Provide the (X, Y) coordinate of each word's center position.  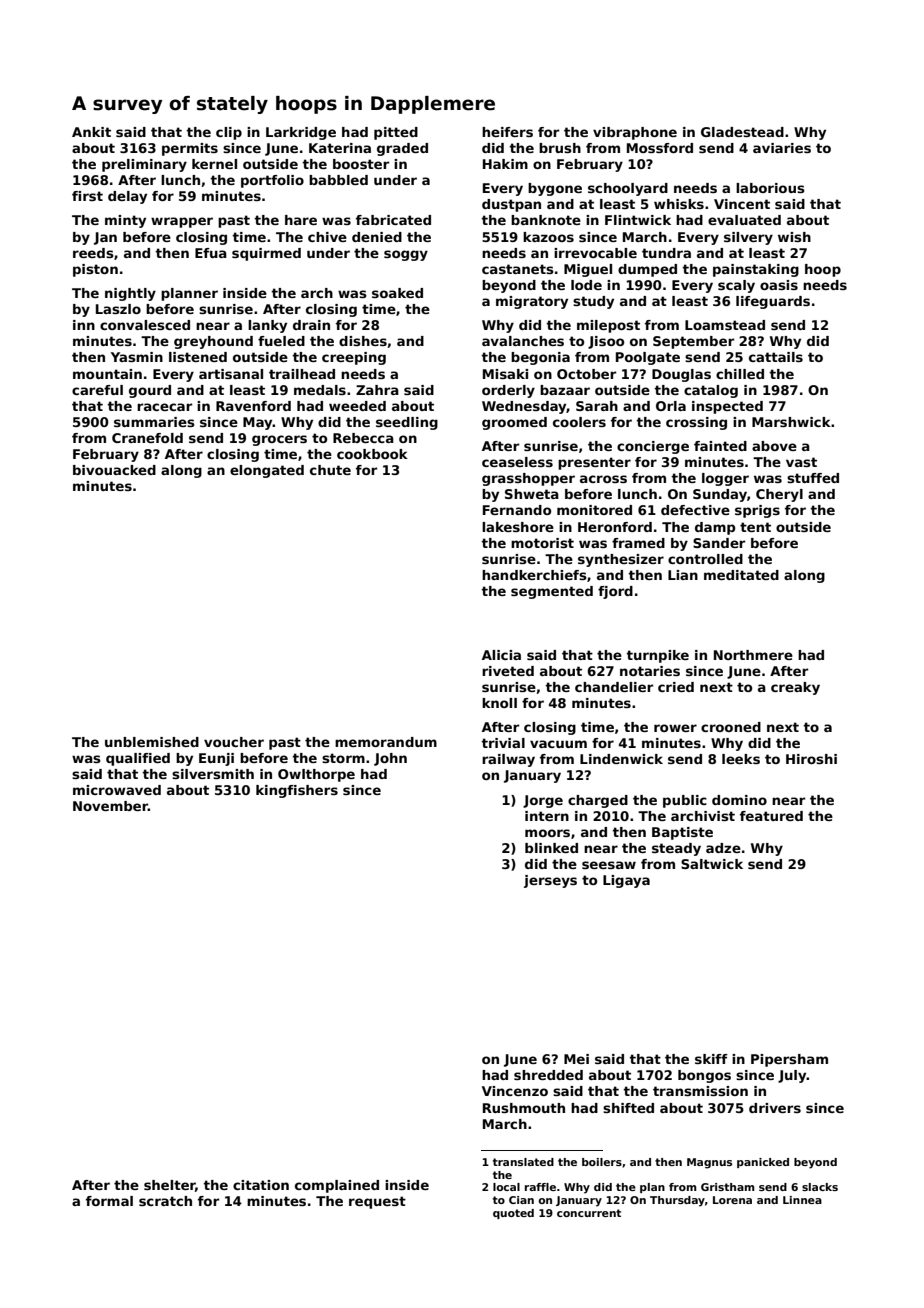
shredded (548, 1075)
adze (723, 848)
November (110, 806)
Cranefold (147, 438)
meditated (741, 575)
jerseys (550, 881)
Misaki (505, 374)
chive (327, 237)
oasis (779, 285)
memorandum (386, 742)
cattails (776, 357)
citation (261, 1185)
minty (125, 221)
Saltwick (712, 864)
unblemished (152, 742)
